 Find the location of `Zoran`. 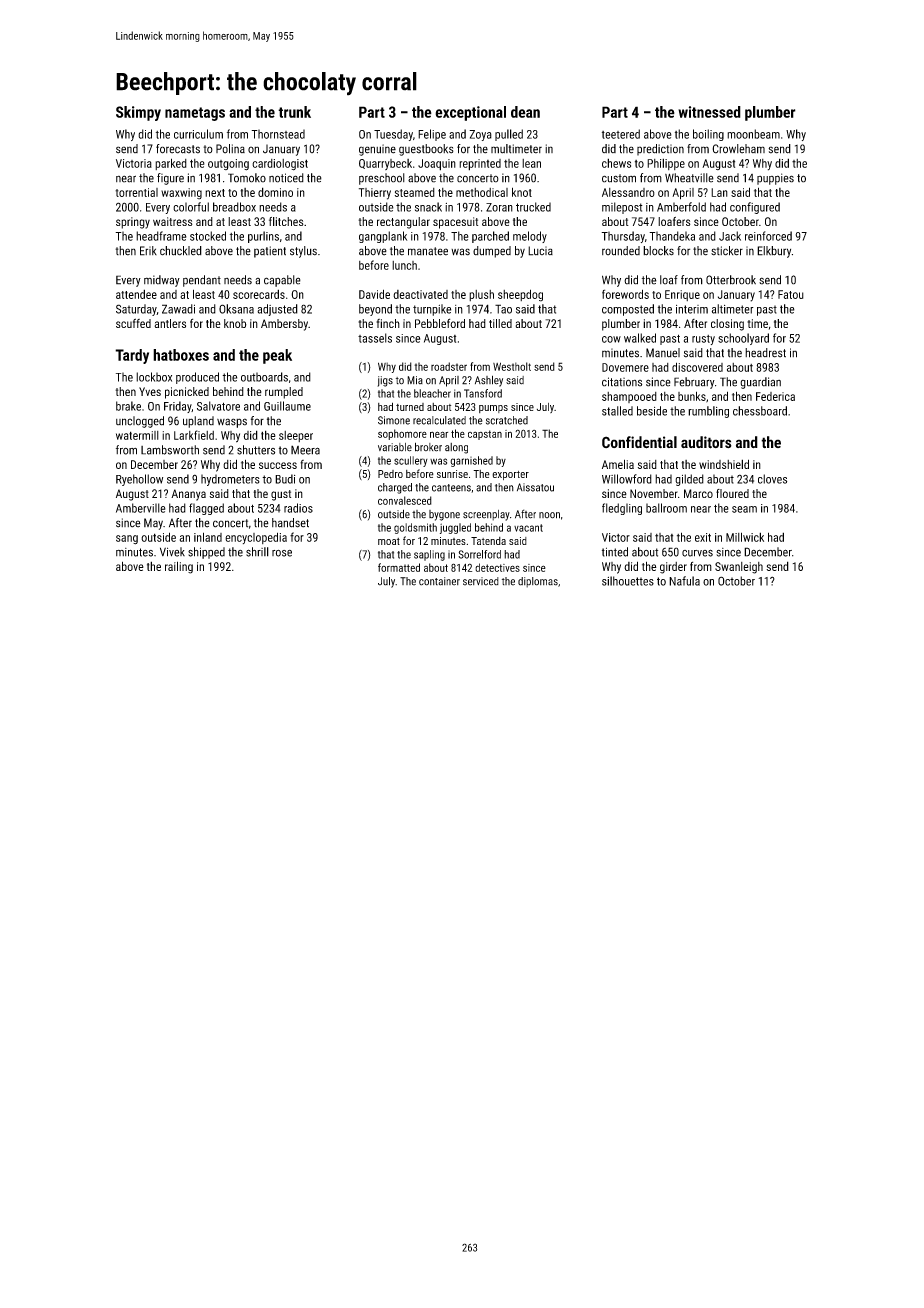

Zoran is located at coordinates (499, 207).
